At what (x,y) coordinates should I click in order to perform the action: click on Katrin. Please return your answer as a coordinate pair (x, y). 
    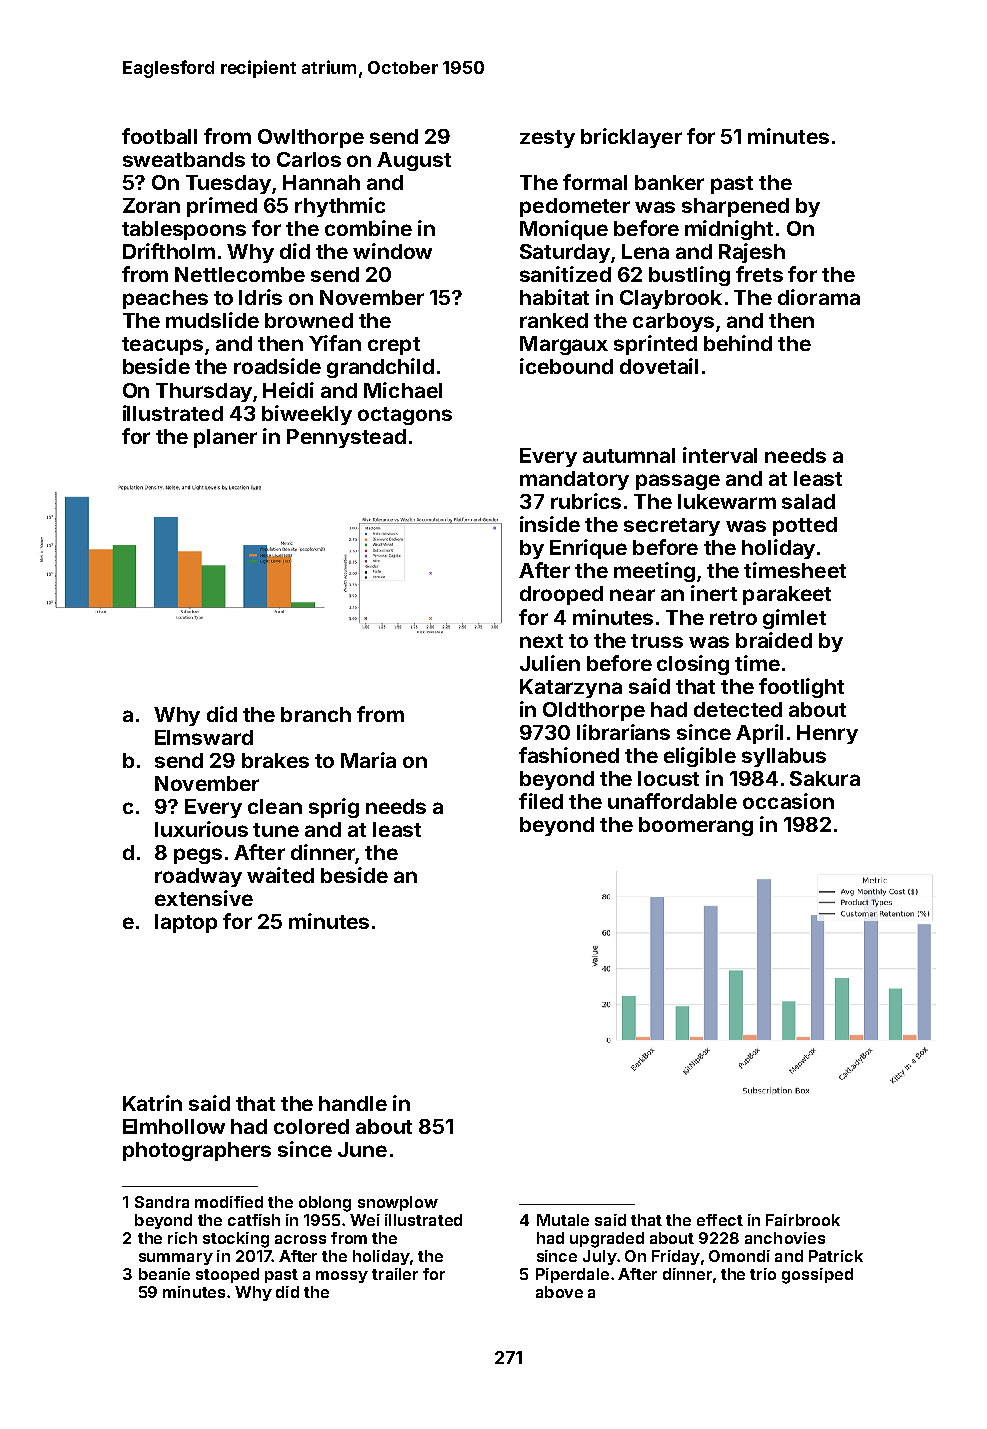
    Looking at the image, I should click on (152, 1103).
